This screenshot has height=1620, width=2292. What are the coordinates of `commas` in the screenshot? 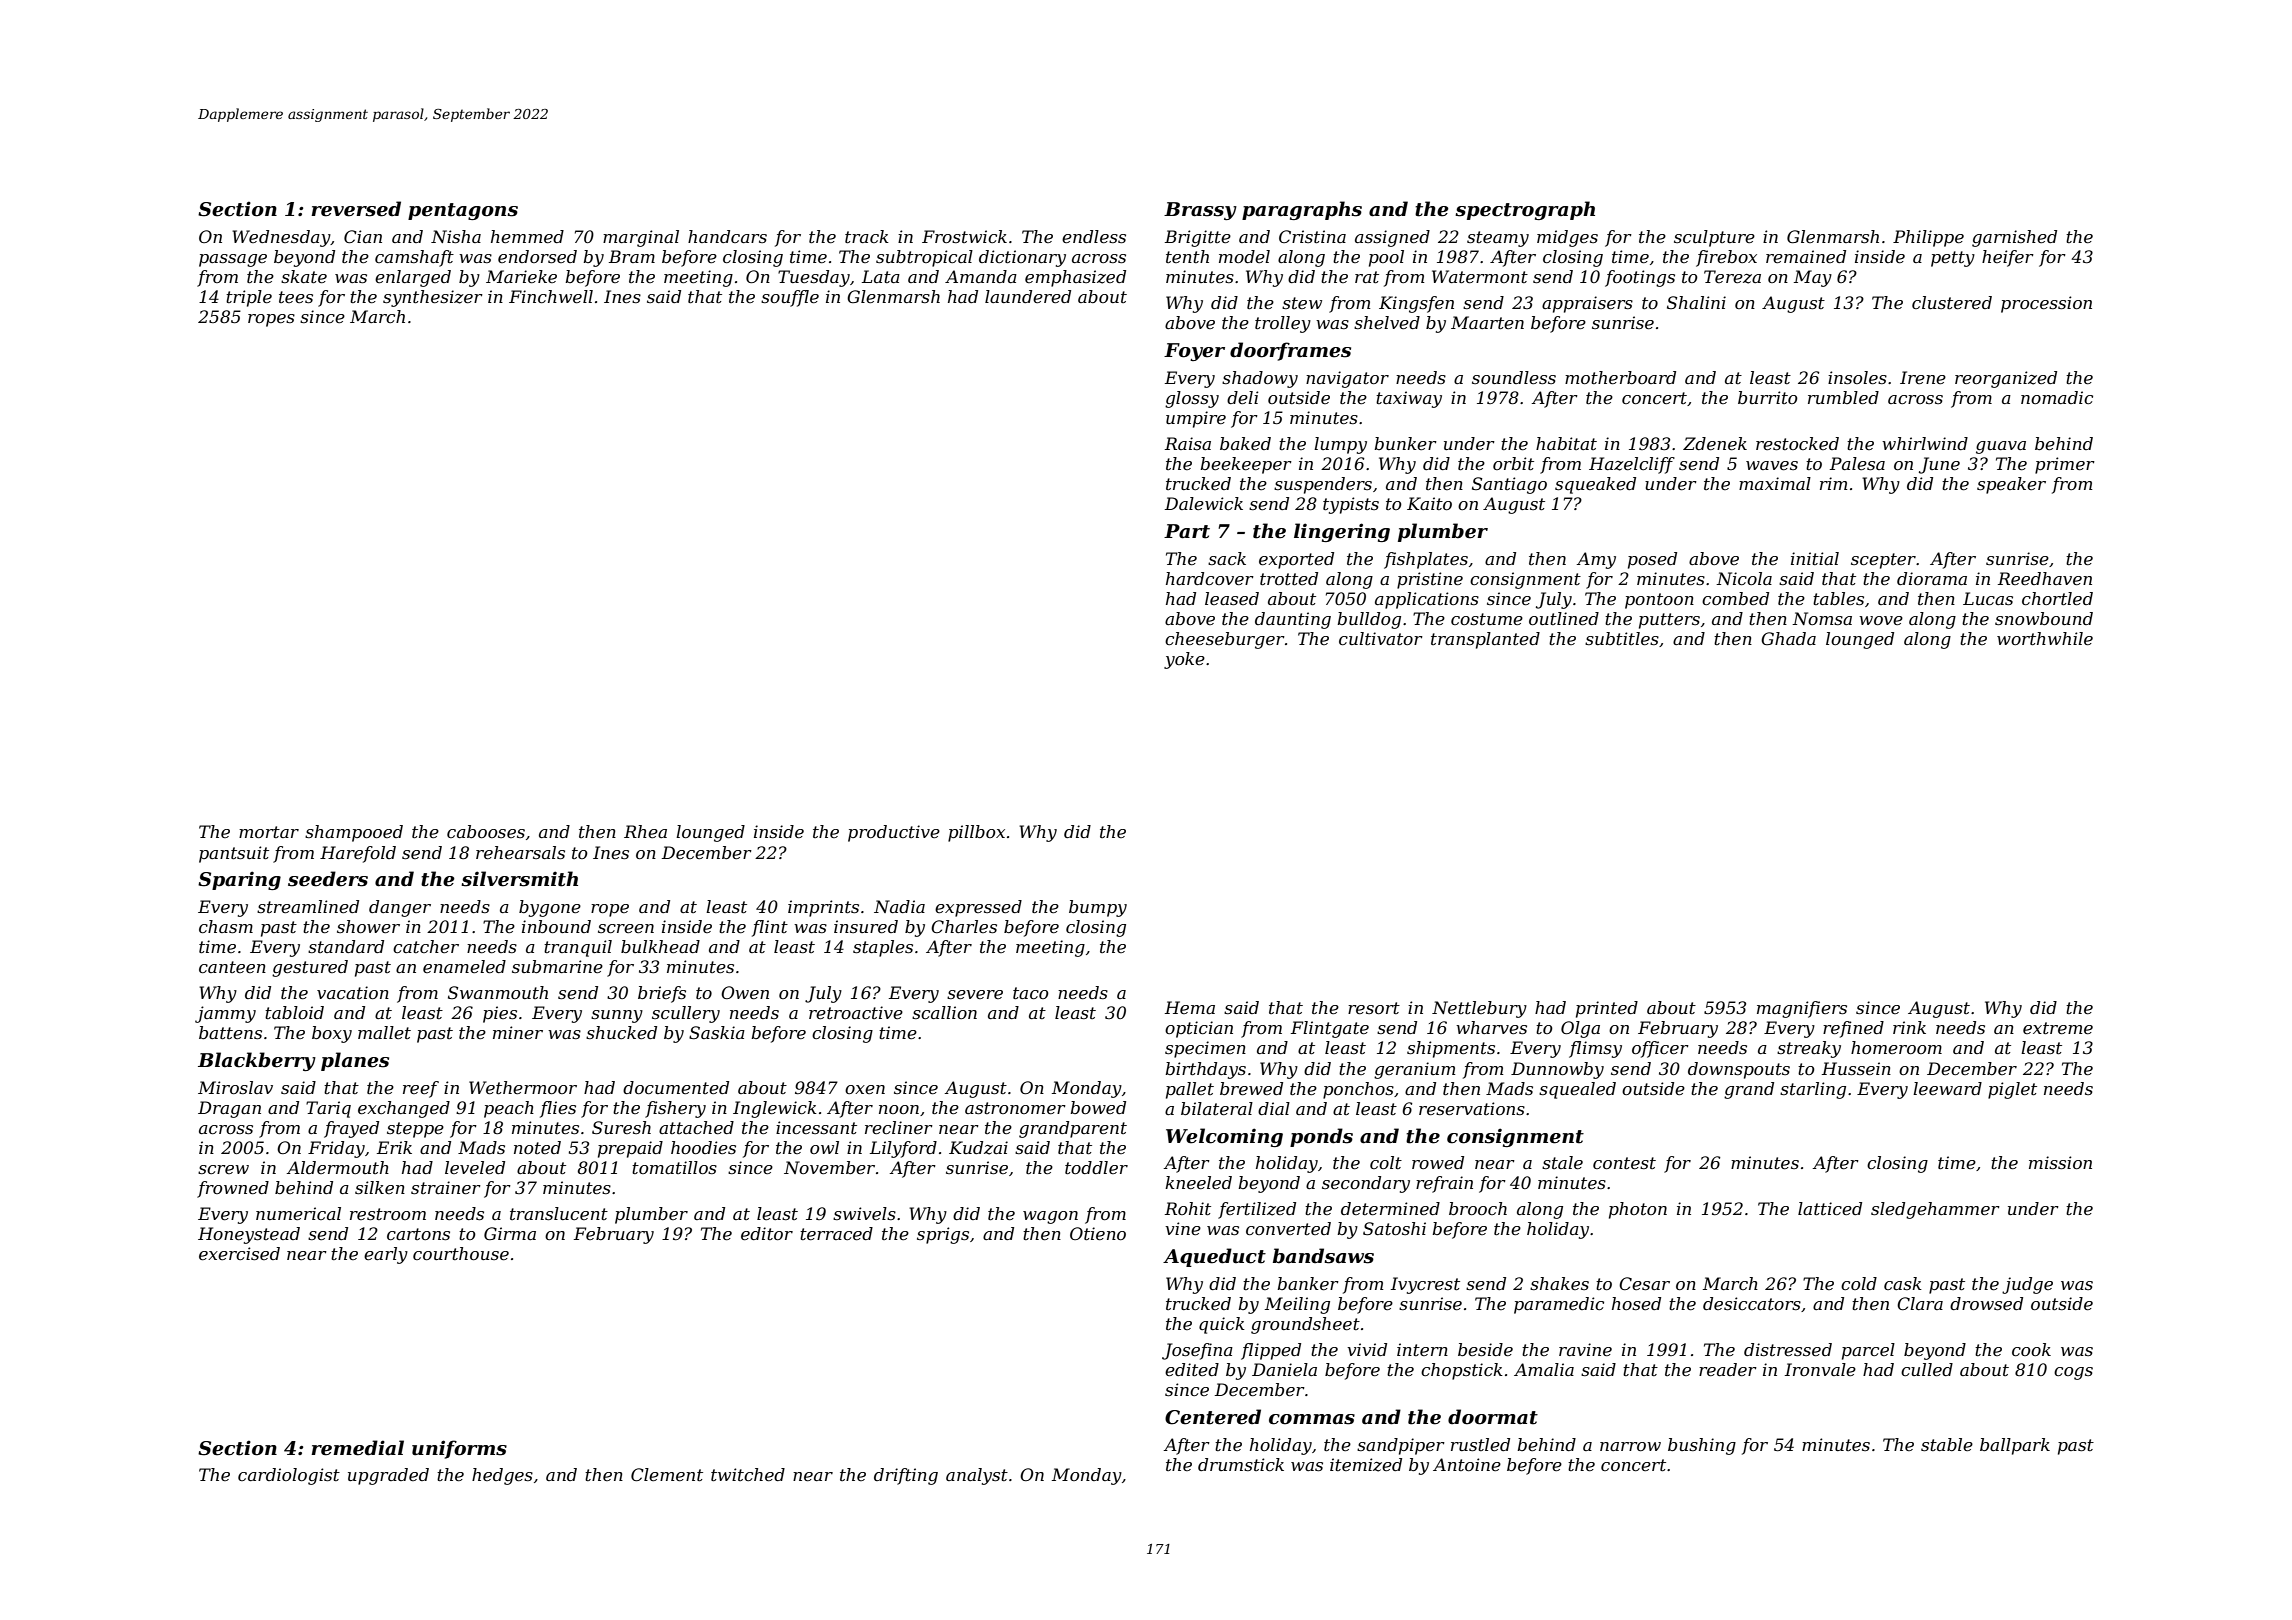 It's located at (1312, 1419).
